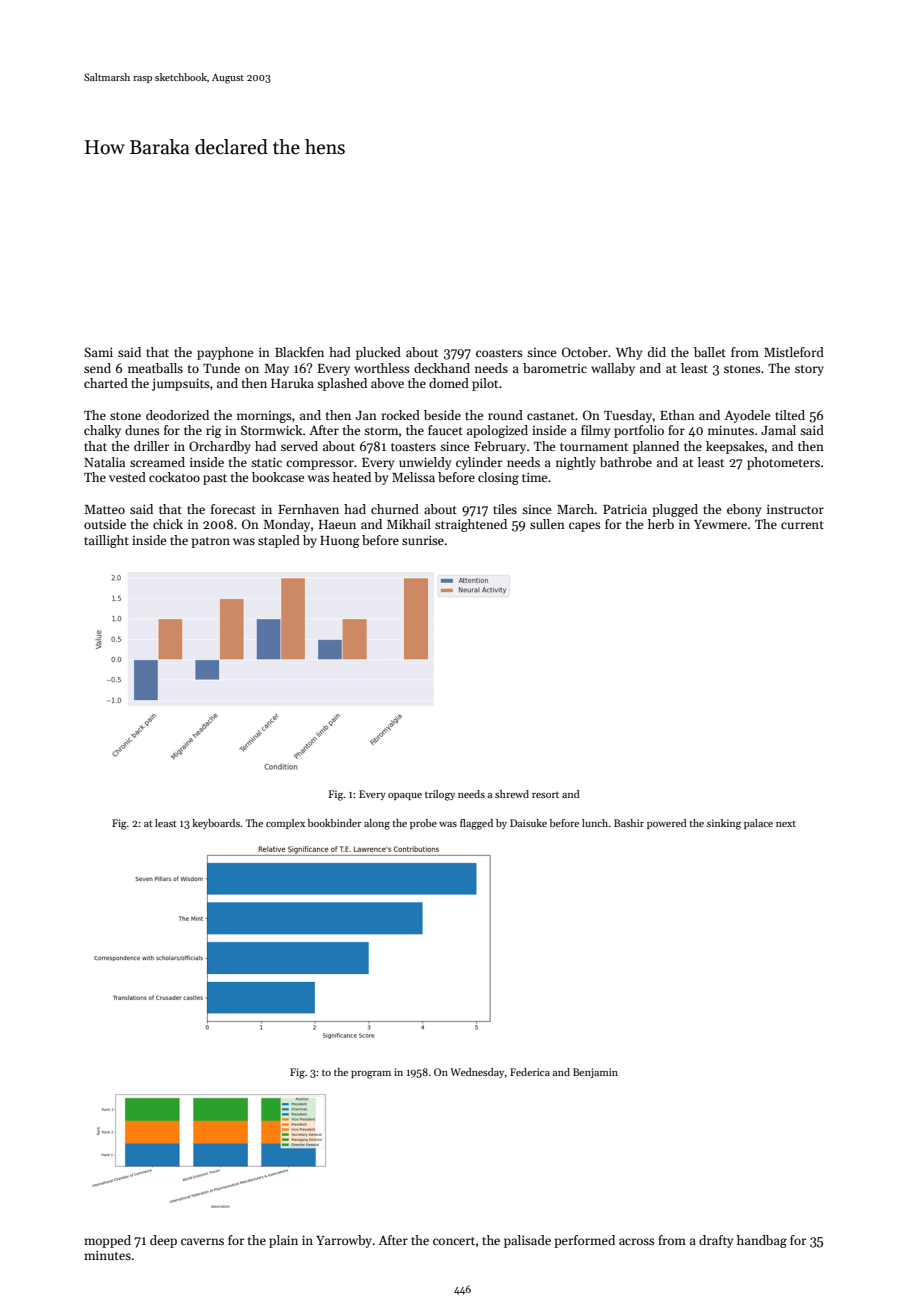 Image resolution: width=908 pixels, height=1316 pixels. What do you see at coordinates (107, 1241) in the page?
I see `mopped` at bounding box center [107, 1241].
